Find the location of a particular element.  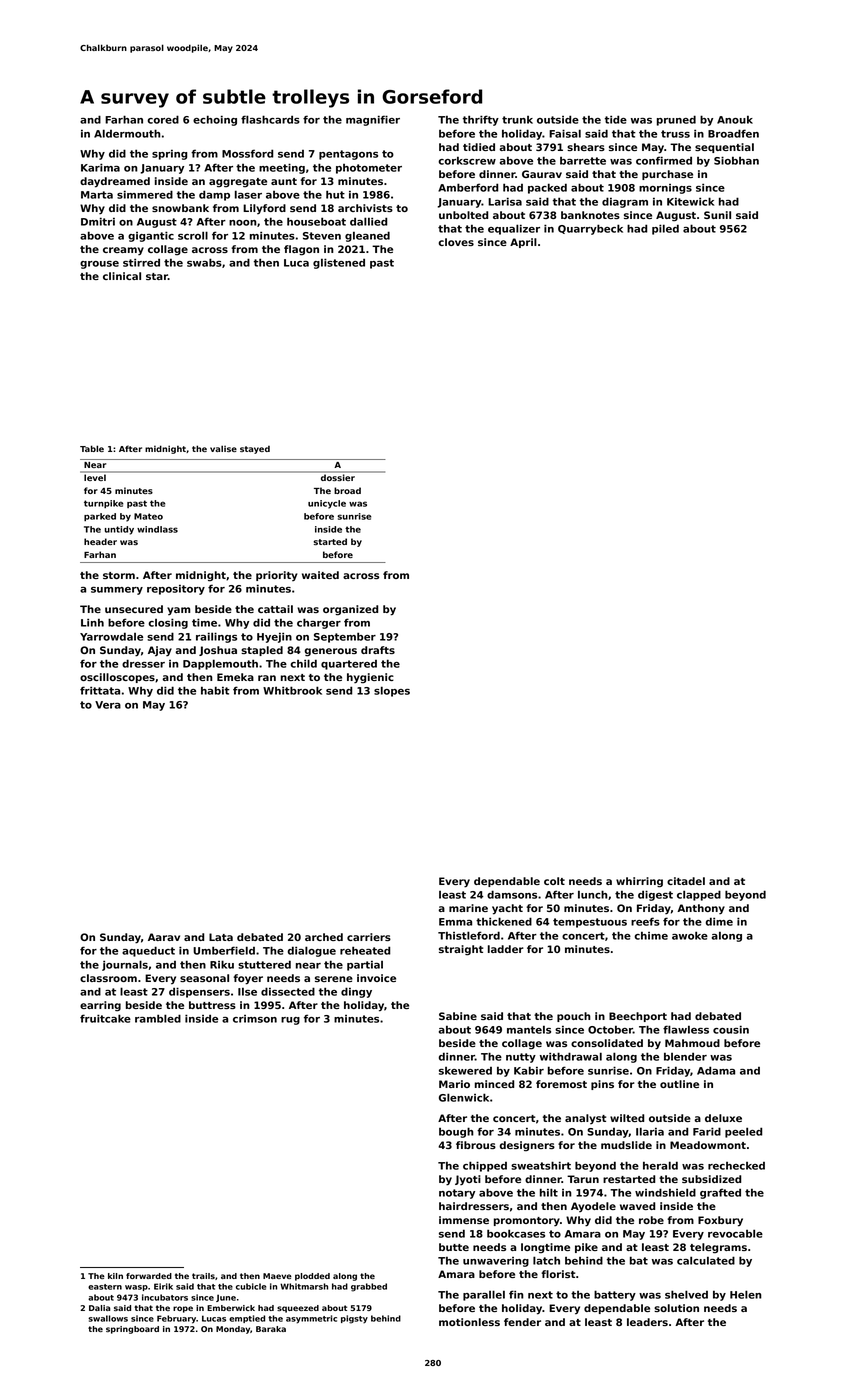

Sunil is located at coordinates (717, 215).
